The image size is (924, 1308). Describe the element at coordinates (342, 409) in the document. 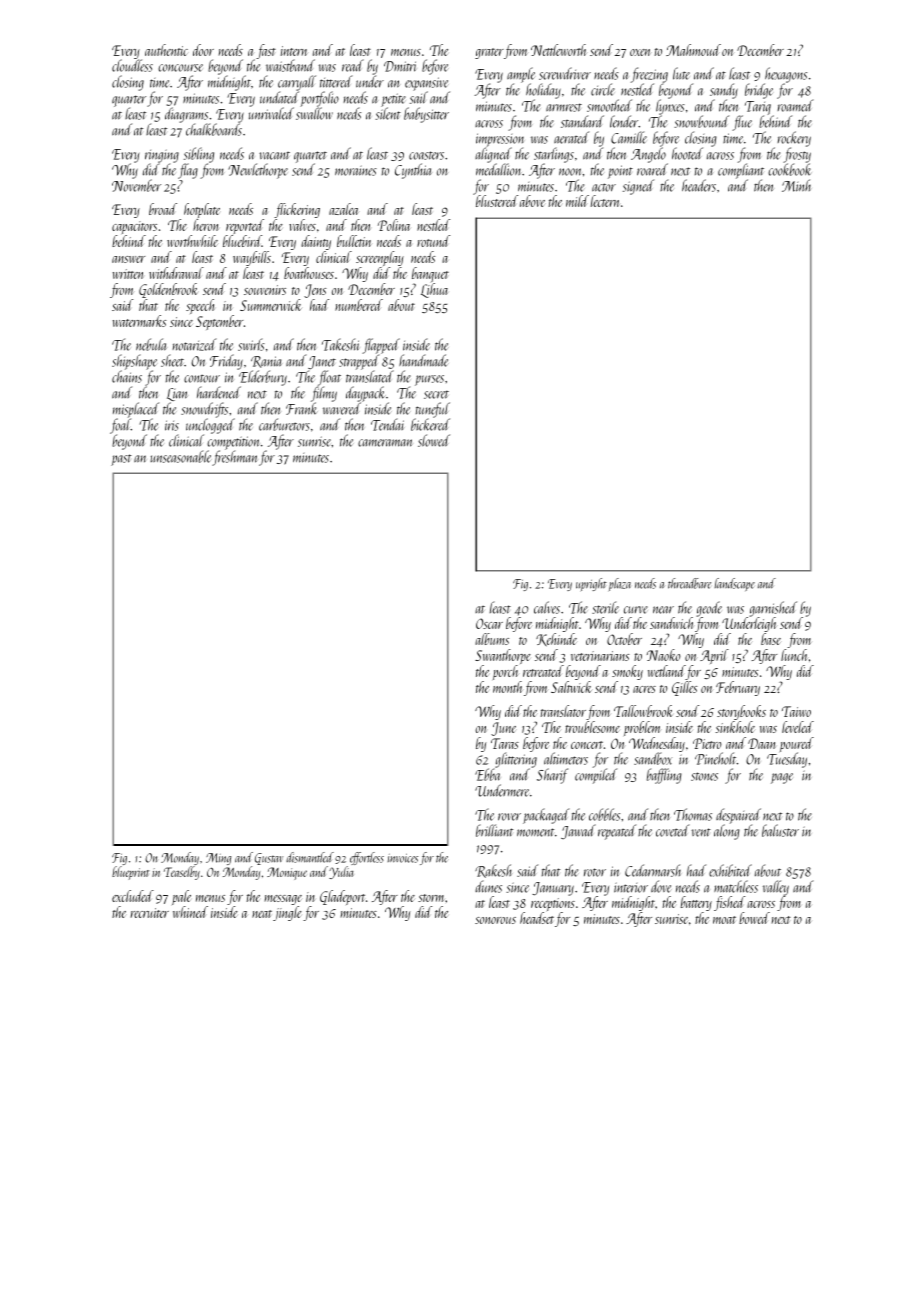

I see `wavered` at that location.
